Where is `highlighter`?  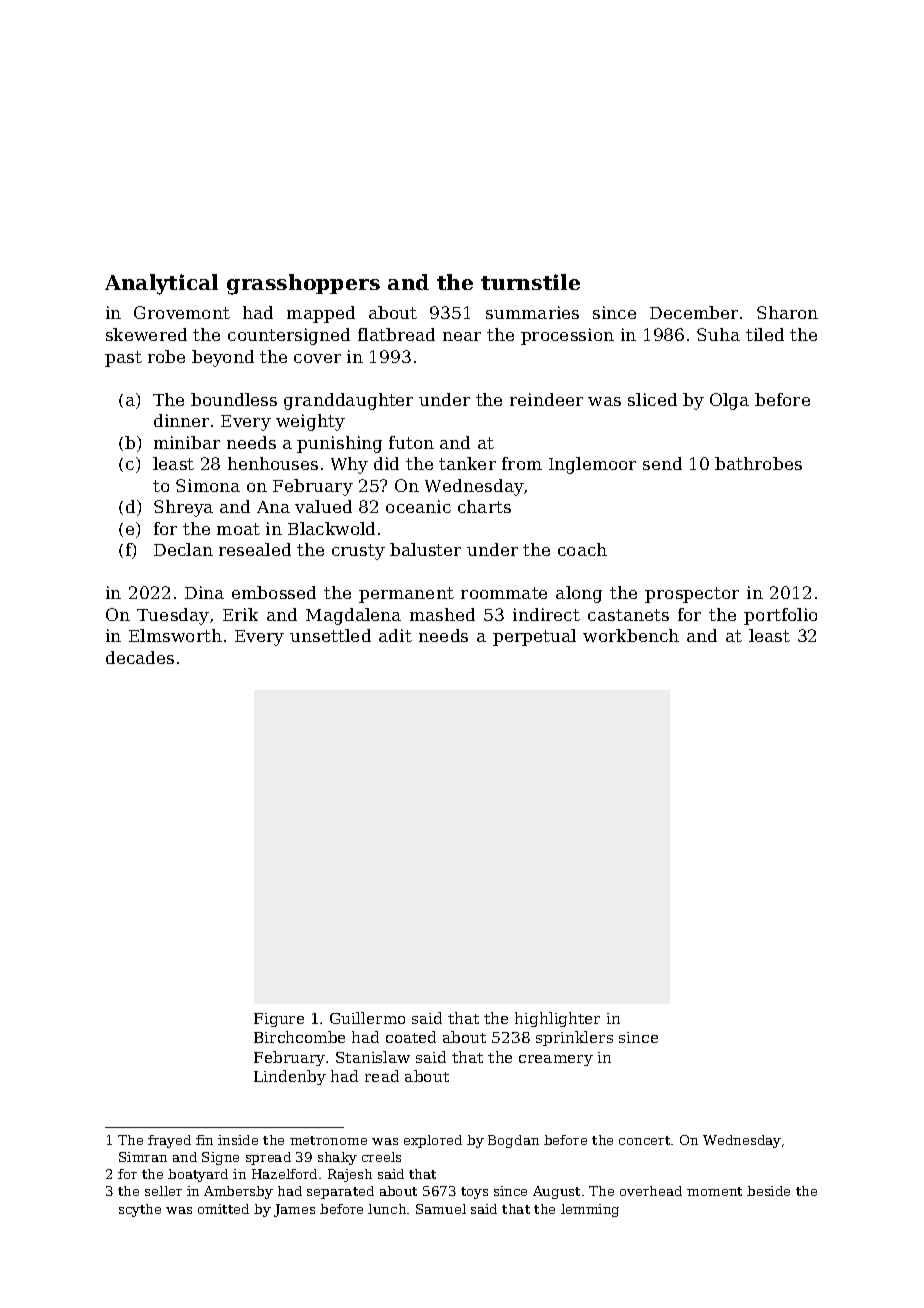
highlighter is located at coordinates (557, 1019).
